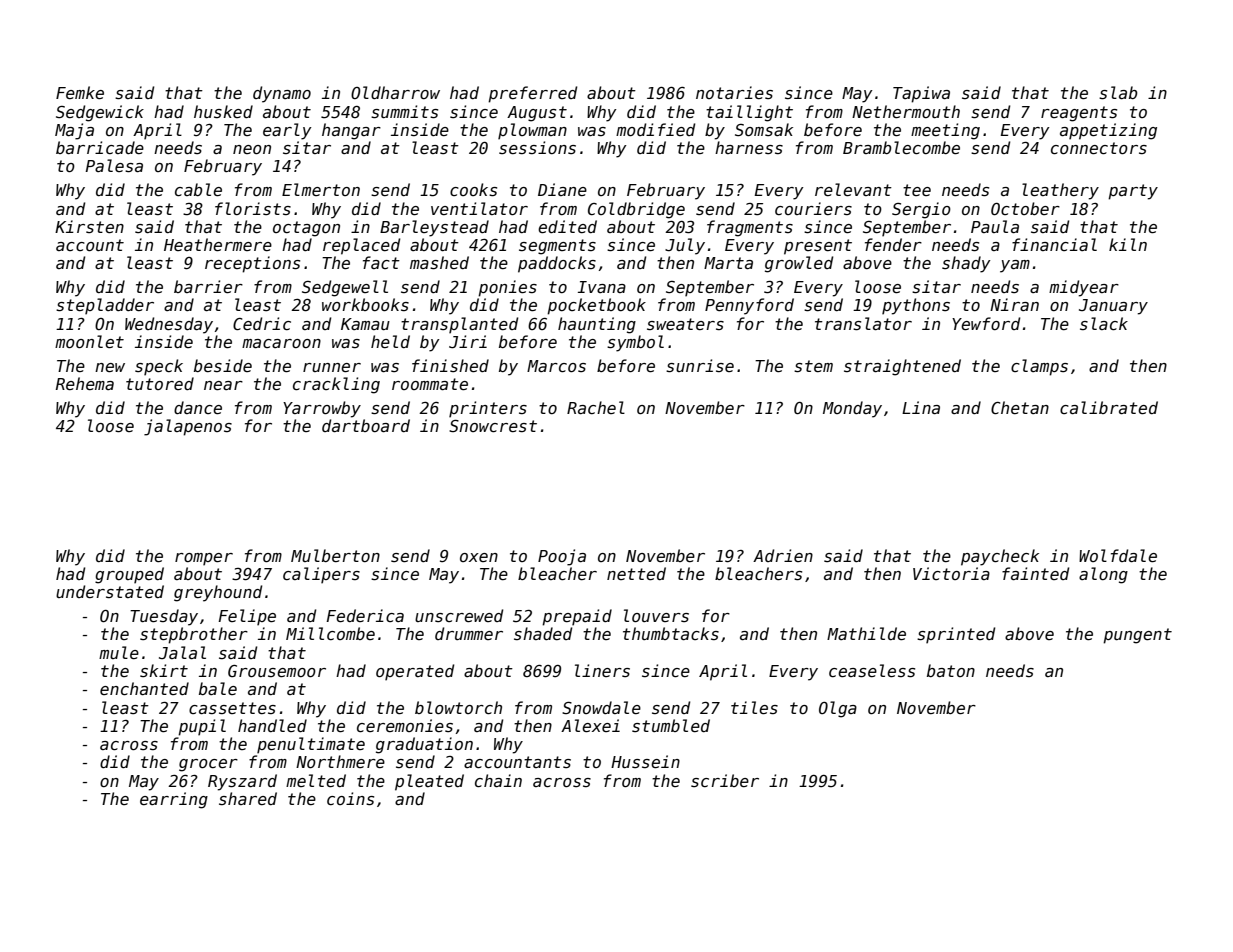 The width and height of the screenshot is (1233, 952). I want to click on beside, so click(223, 365).
